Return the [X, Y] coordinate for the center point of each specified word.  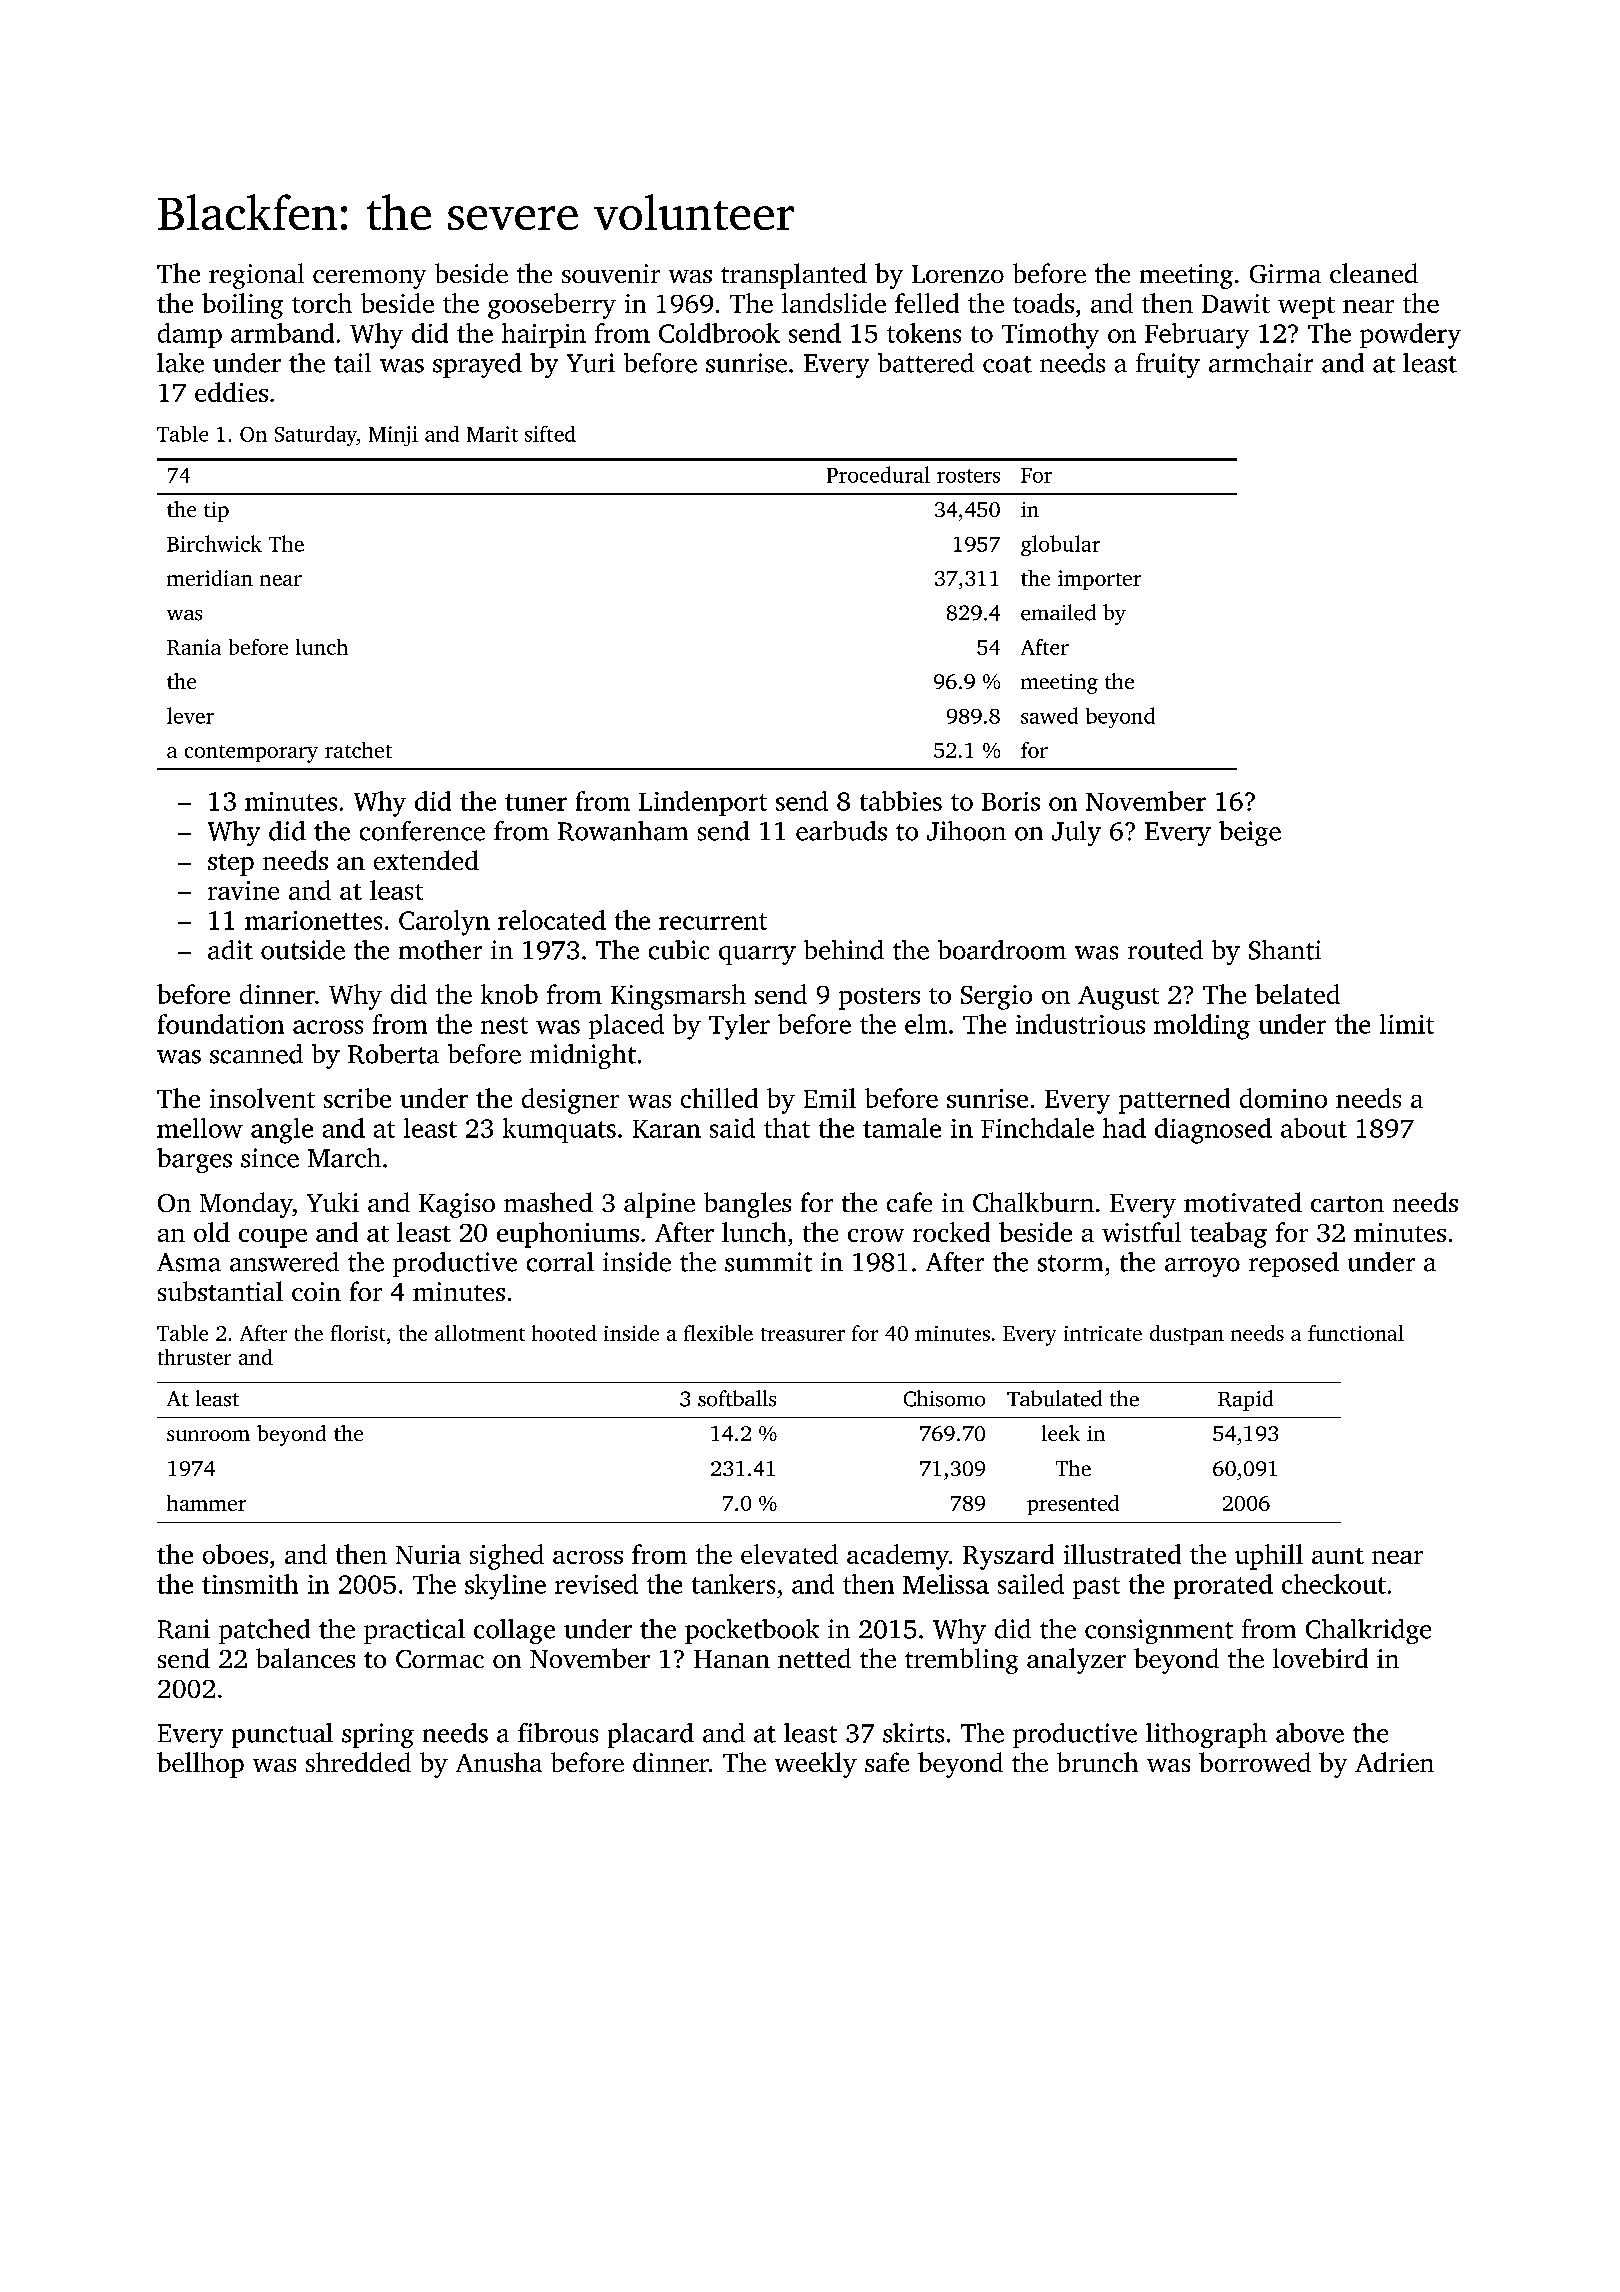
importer [1099, 580]
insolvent [262, 1098]
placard [651, 1735]
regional [256, 276]
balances [305, 1658]
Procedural [878, 474]
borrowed [1255, 1762]
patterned [1174, 1101]
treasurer [803, 1334]
